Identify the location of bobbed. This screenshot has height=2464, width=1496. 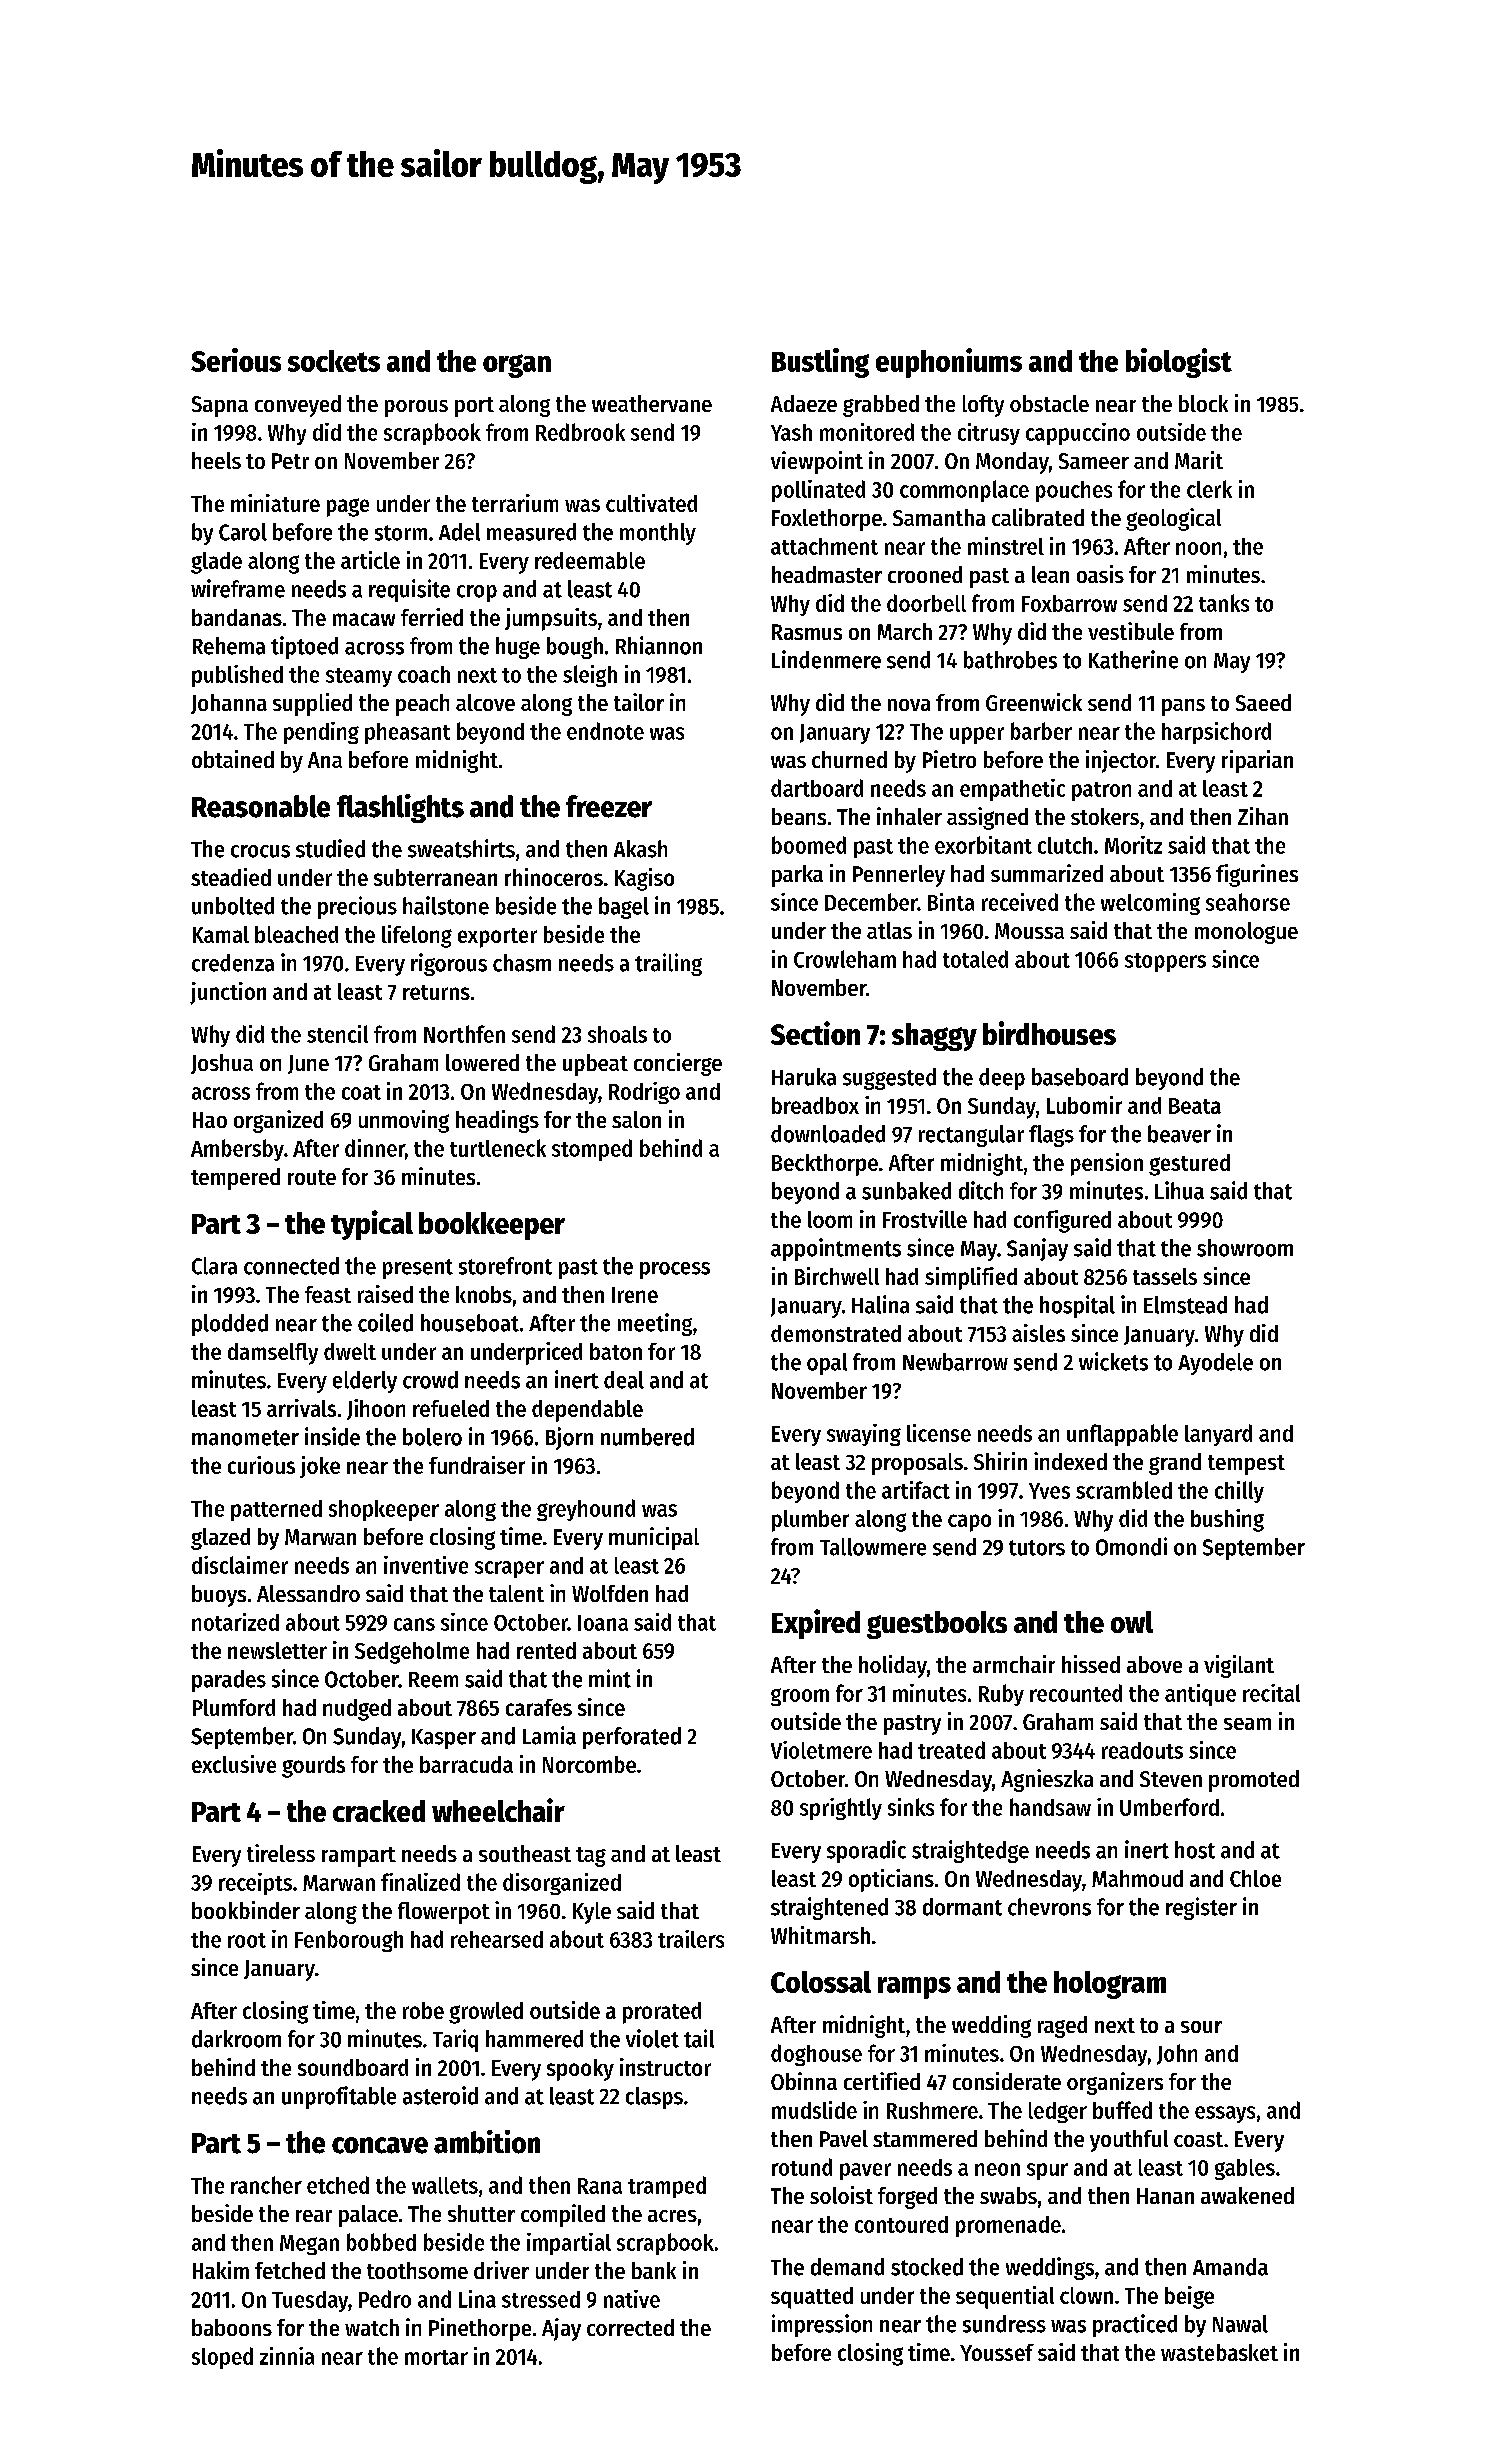
(381, 2242).
